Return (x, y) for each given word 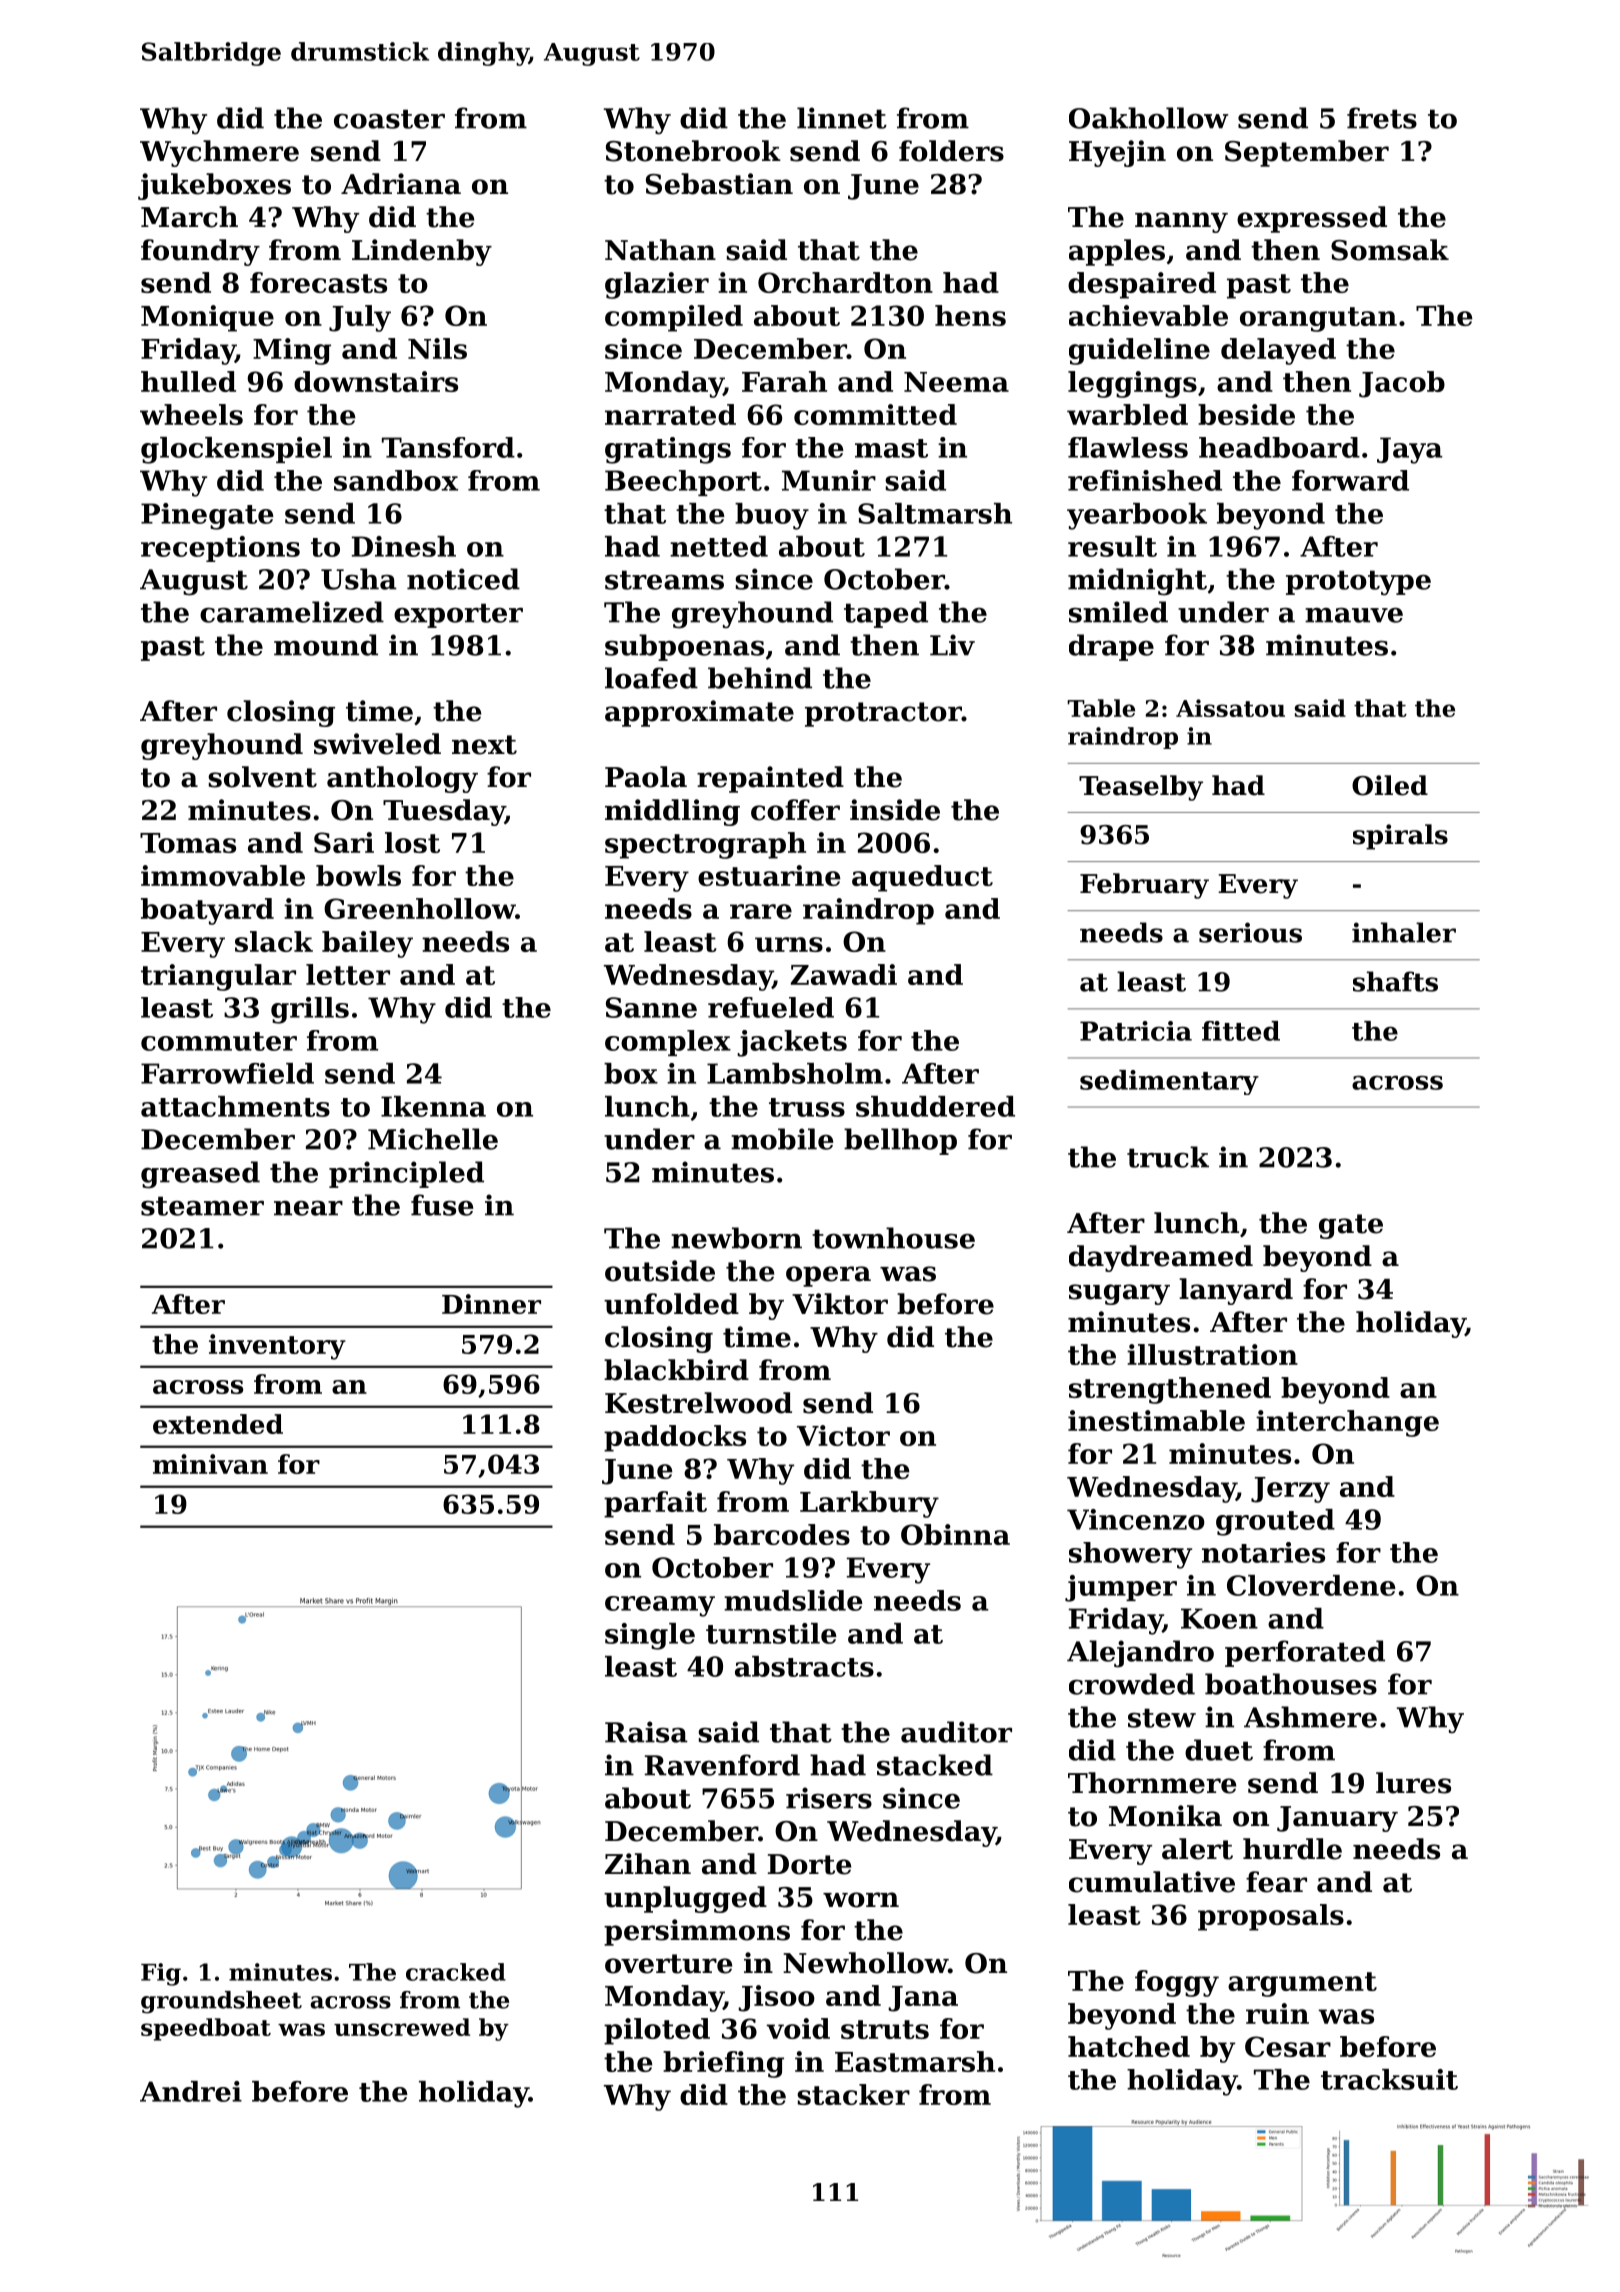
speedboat (206, 2029)
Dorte (809, 1864)
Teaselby (1141, 788)
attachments (235, 1106)
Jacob (1402, 384)
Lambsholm (795, 1073)
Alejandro (1140, 1654)
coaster (389, 119)
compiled (674, 318)
